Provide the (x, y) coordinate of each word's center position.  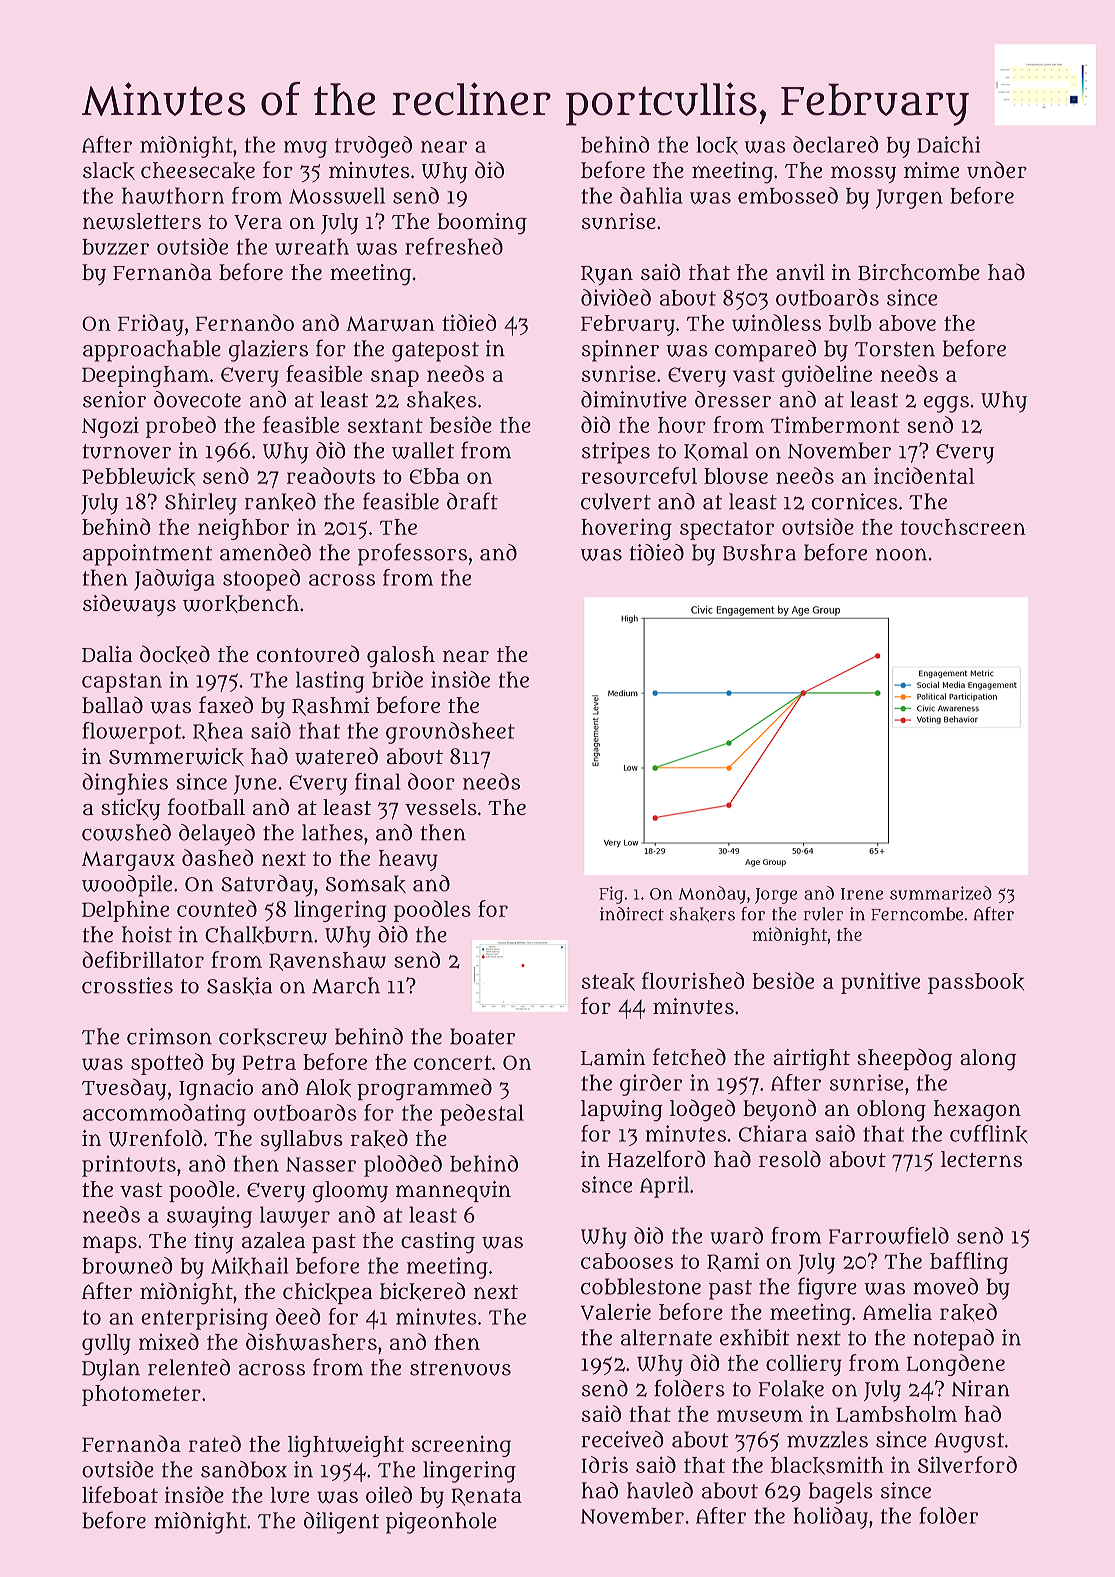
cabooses (627, 1261)
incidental (924, 475)
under (997, 169)
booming (482, 224)
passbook (976, 983)
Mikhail (250, 1266)
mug (305, 149)
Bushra (759, 552)
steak (608, 982)
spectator (727, 530)
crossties (127, 985)
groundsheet (450, 733)
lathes (332, 832)
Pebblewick (138, 476)
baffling (969, 1263)
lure (290, 1495)
